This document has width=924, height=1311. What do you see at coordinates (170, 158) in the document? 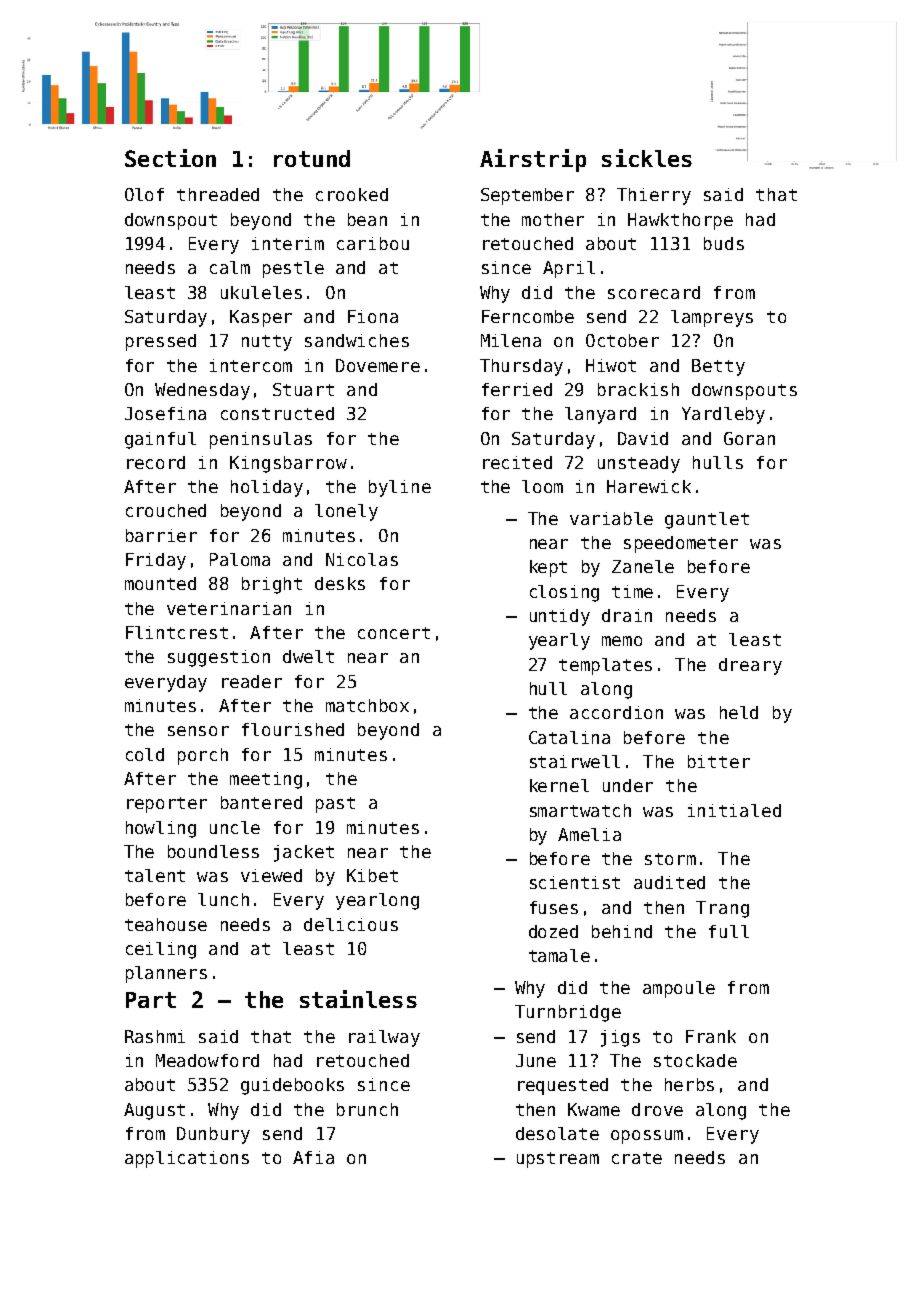
I see `Section` at bounding box center [170, 158].
